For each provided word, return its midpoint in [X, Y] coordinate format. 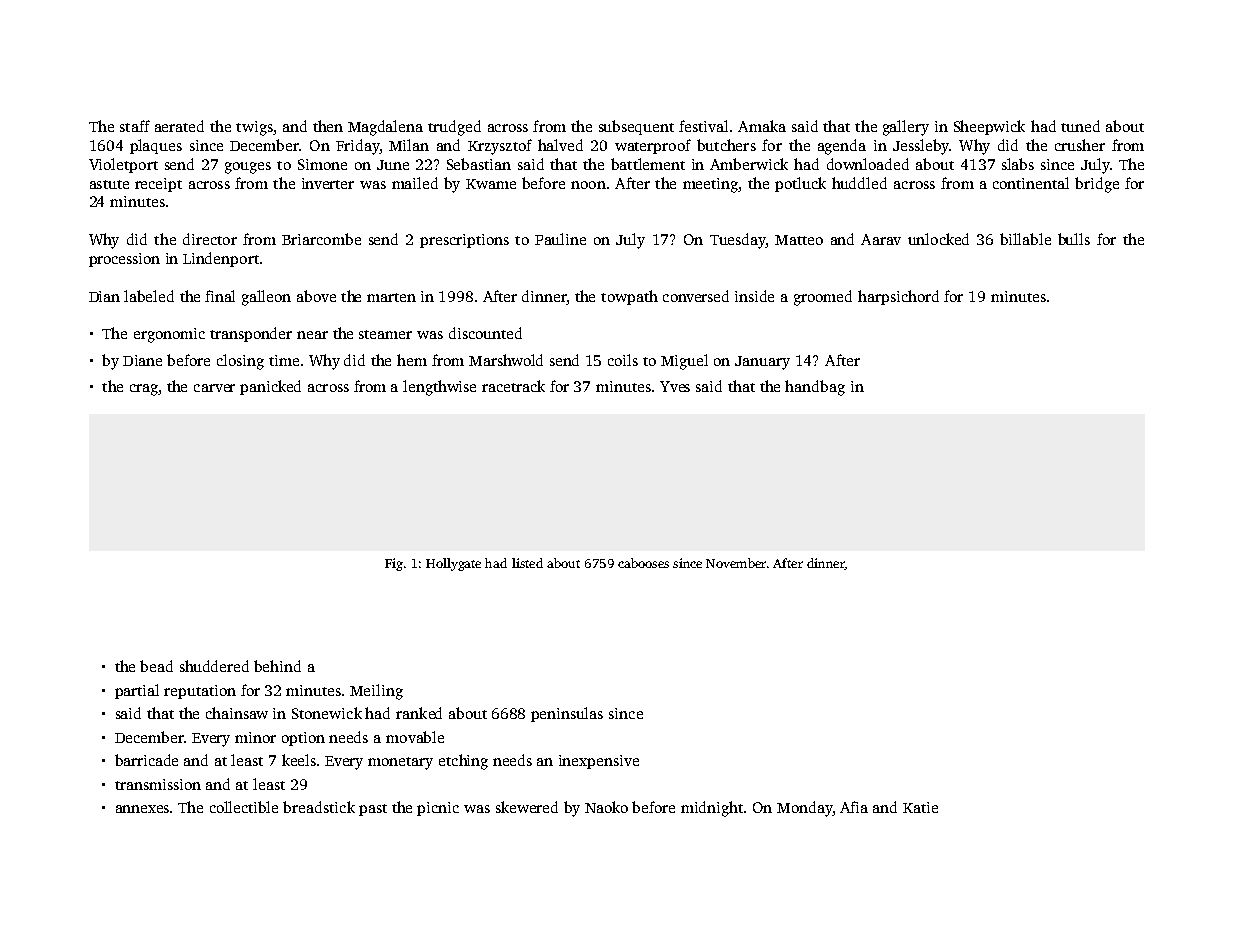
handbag [815, 388]
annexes [142, 809]
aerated [179, 126]
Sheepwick [989, 127]
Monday [805, 809]
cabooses [643, 563]
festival [703, 126]
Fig [394, 564]
